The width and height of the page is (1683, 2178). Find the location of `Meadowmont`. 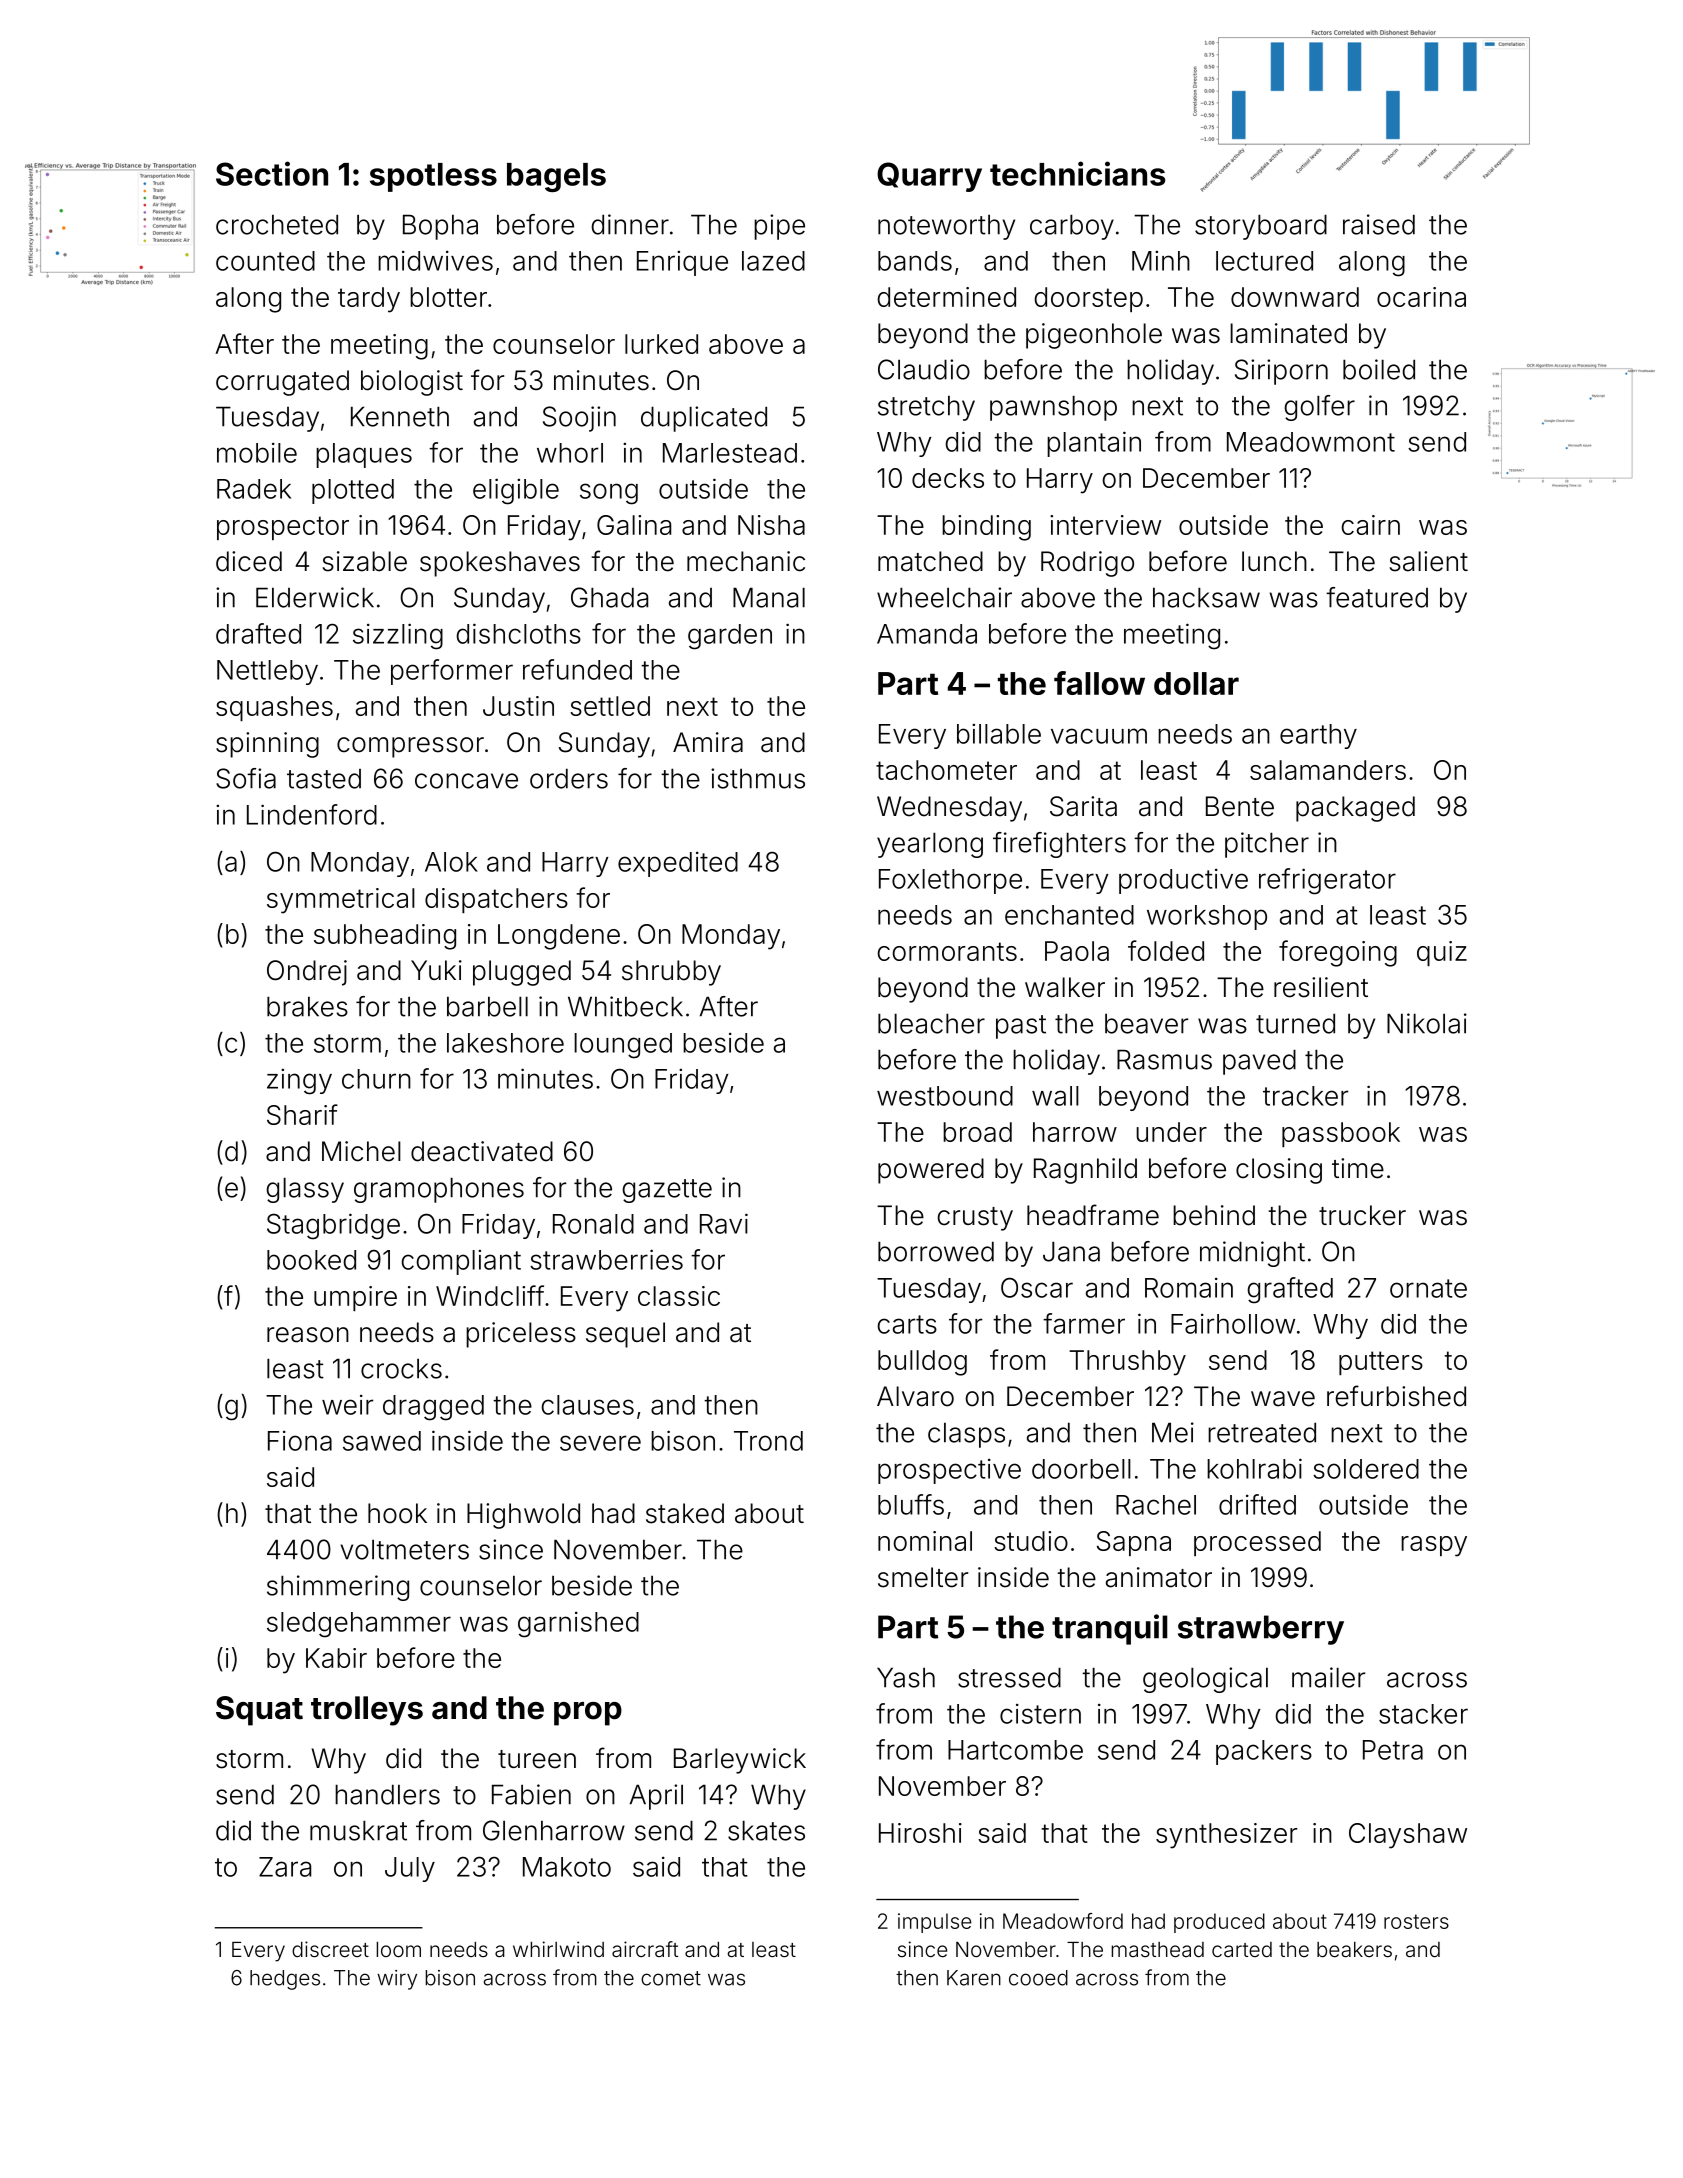

Meadowmont is located at coordinates (1311, 442).
